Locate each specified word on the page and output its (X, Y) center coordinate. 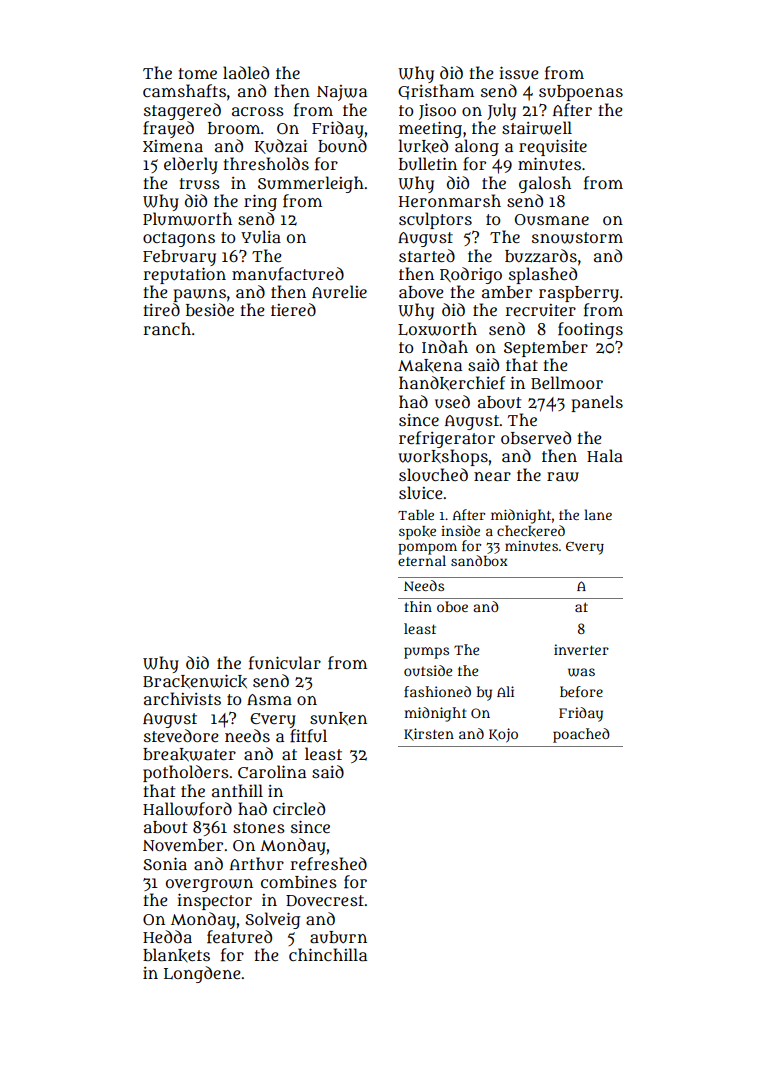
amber (507, 292)
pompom (427, 549)
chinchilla (328, 954)
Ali (505, 691)
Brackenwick (195, 681)
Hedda (167, 936)
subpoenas (581, 93)
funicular (285, 663)
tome (198, 73)
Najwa (342, 93)
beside (210, 309)
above (421, 292)
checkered (531, 531)
